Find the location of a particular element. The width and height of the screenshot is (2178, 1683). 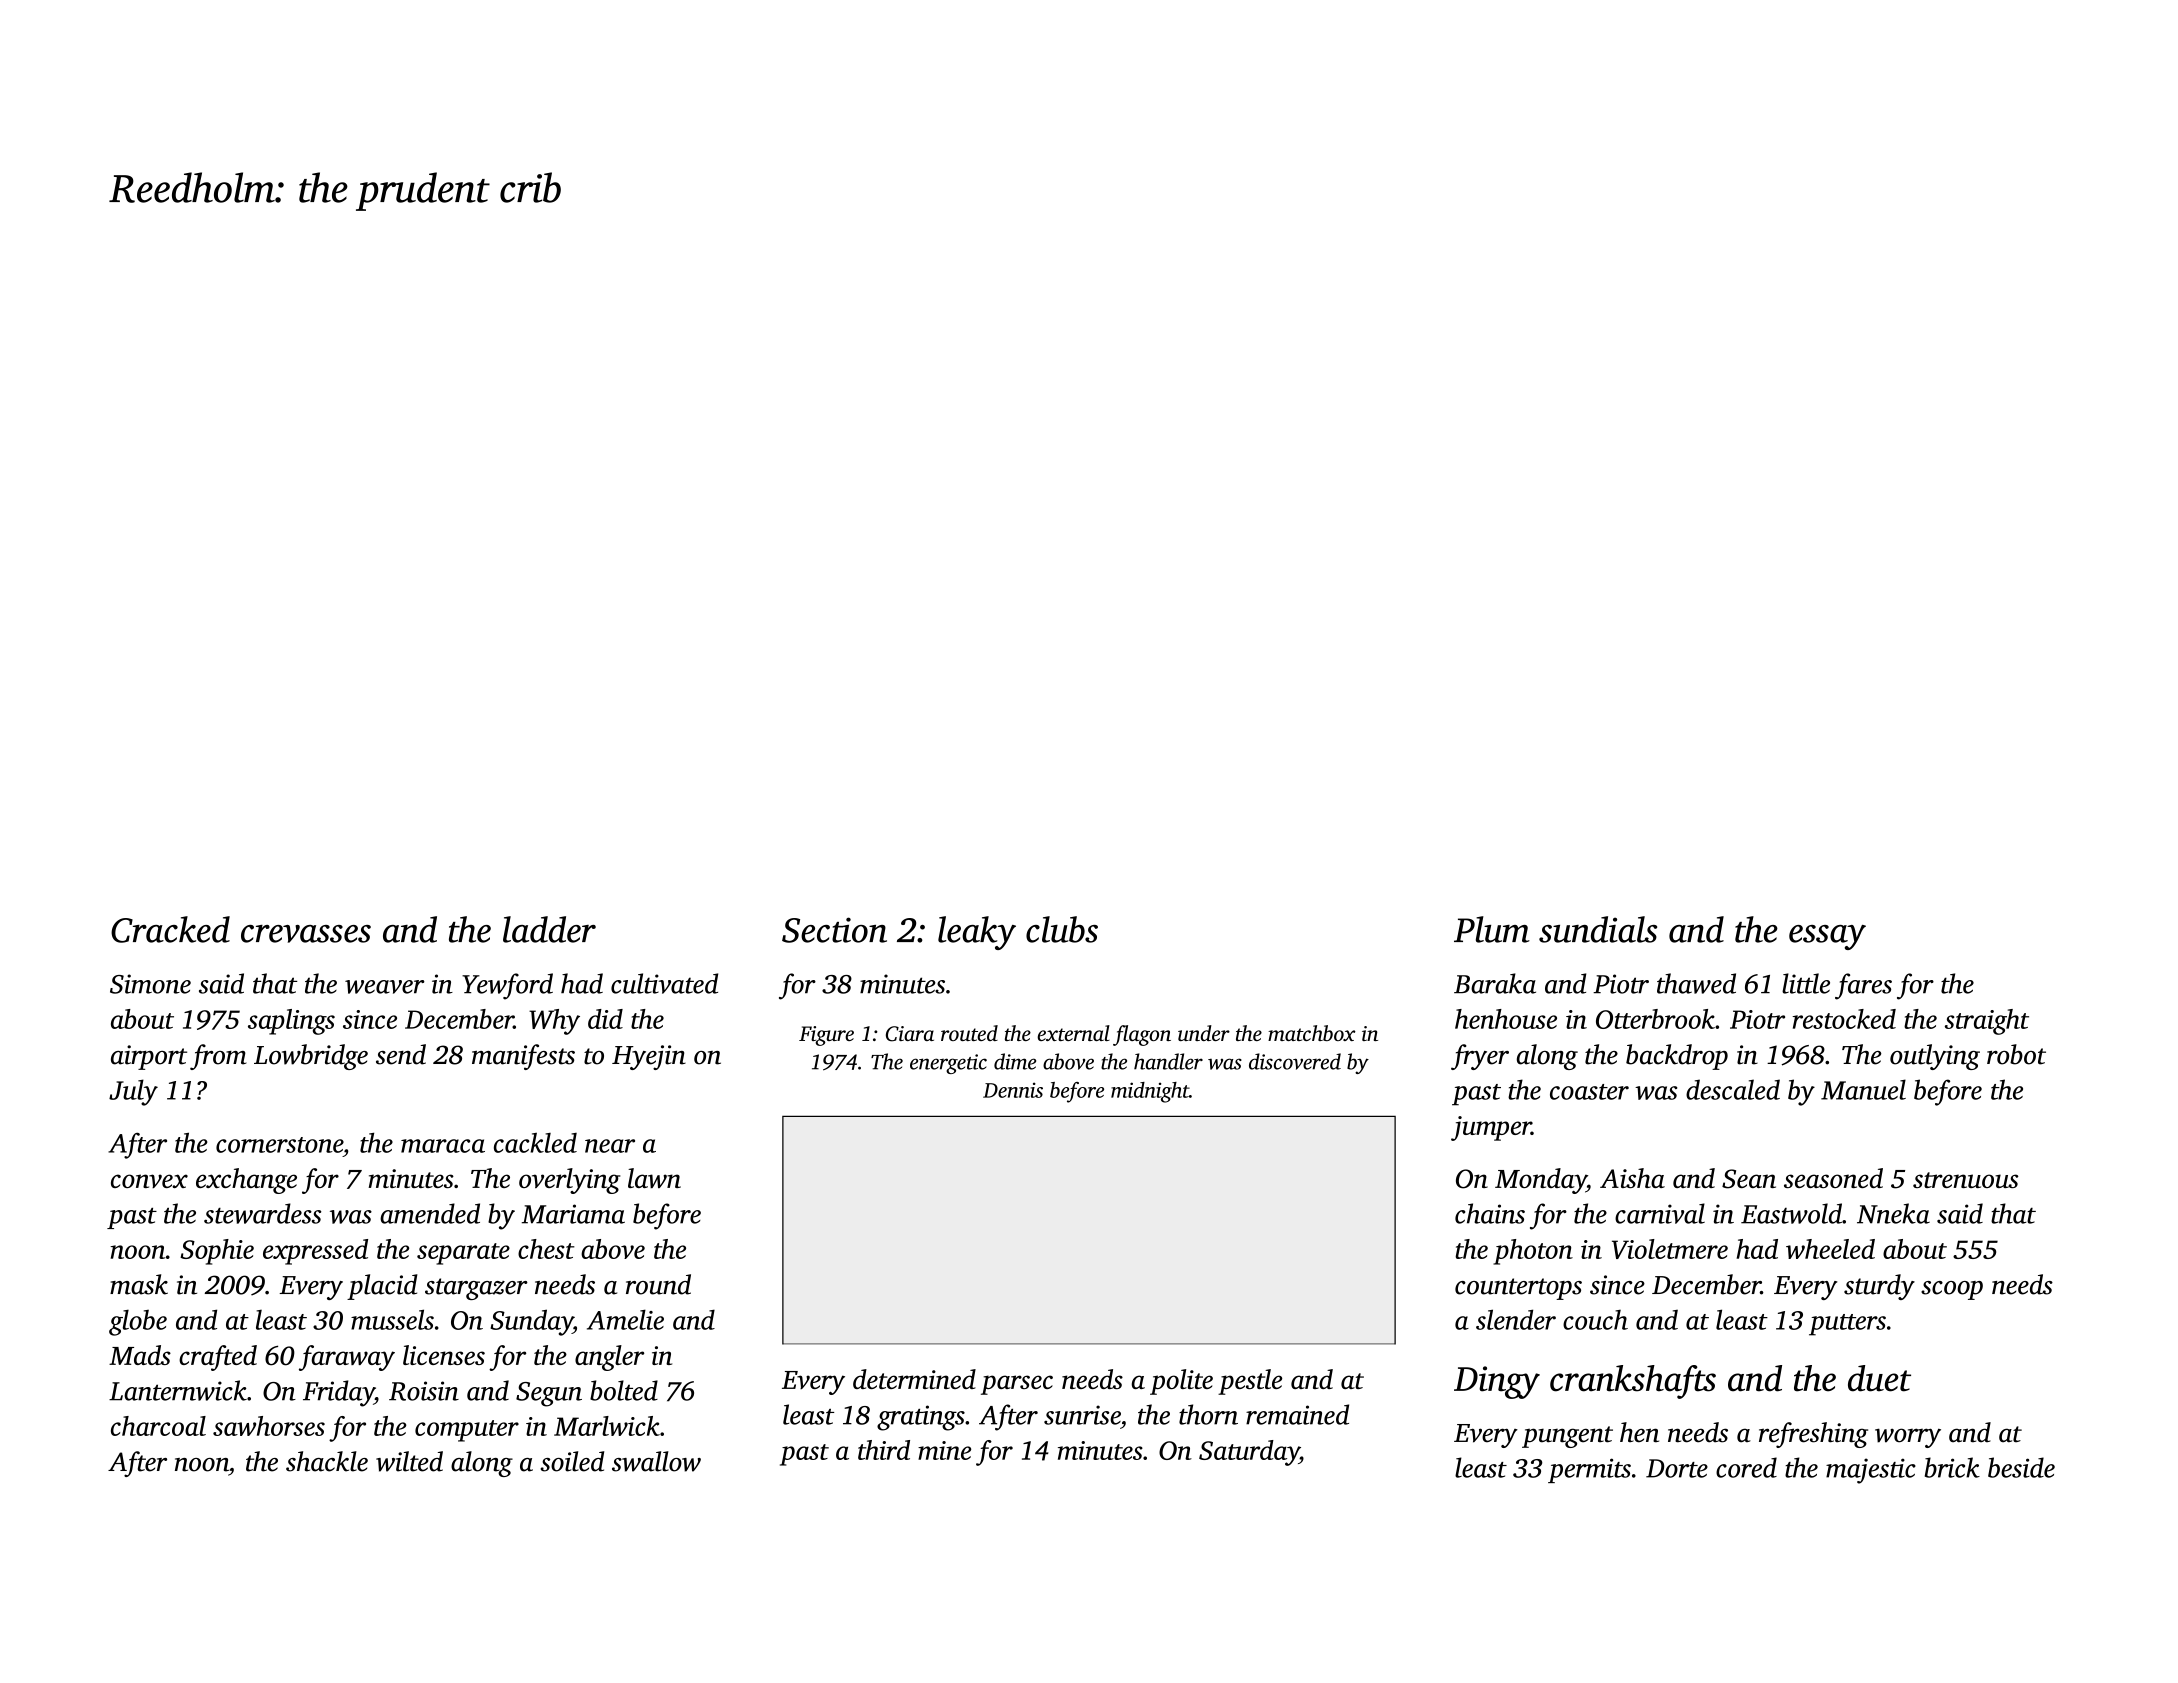

Simone is located at coordinates (150, 984).
